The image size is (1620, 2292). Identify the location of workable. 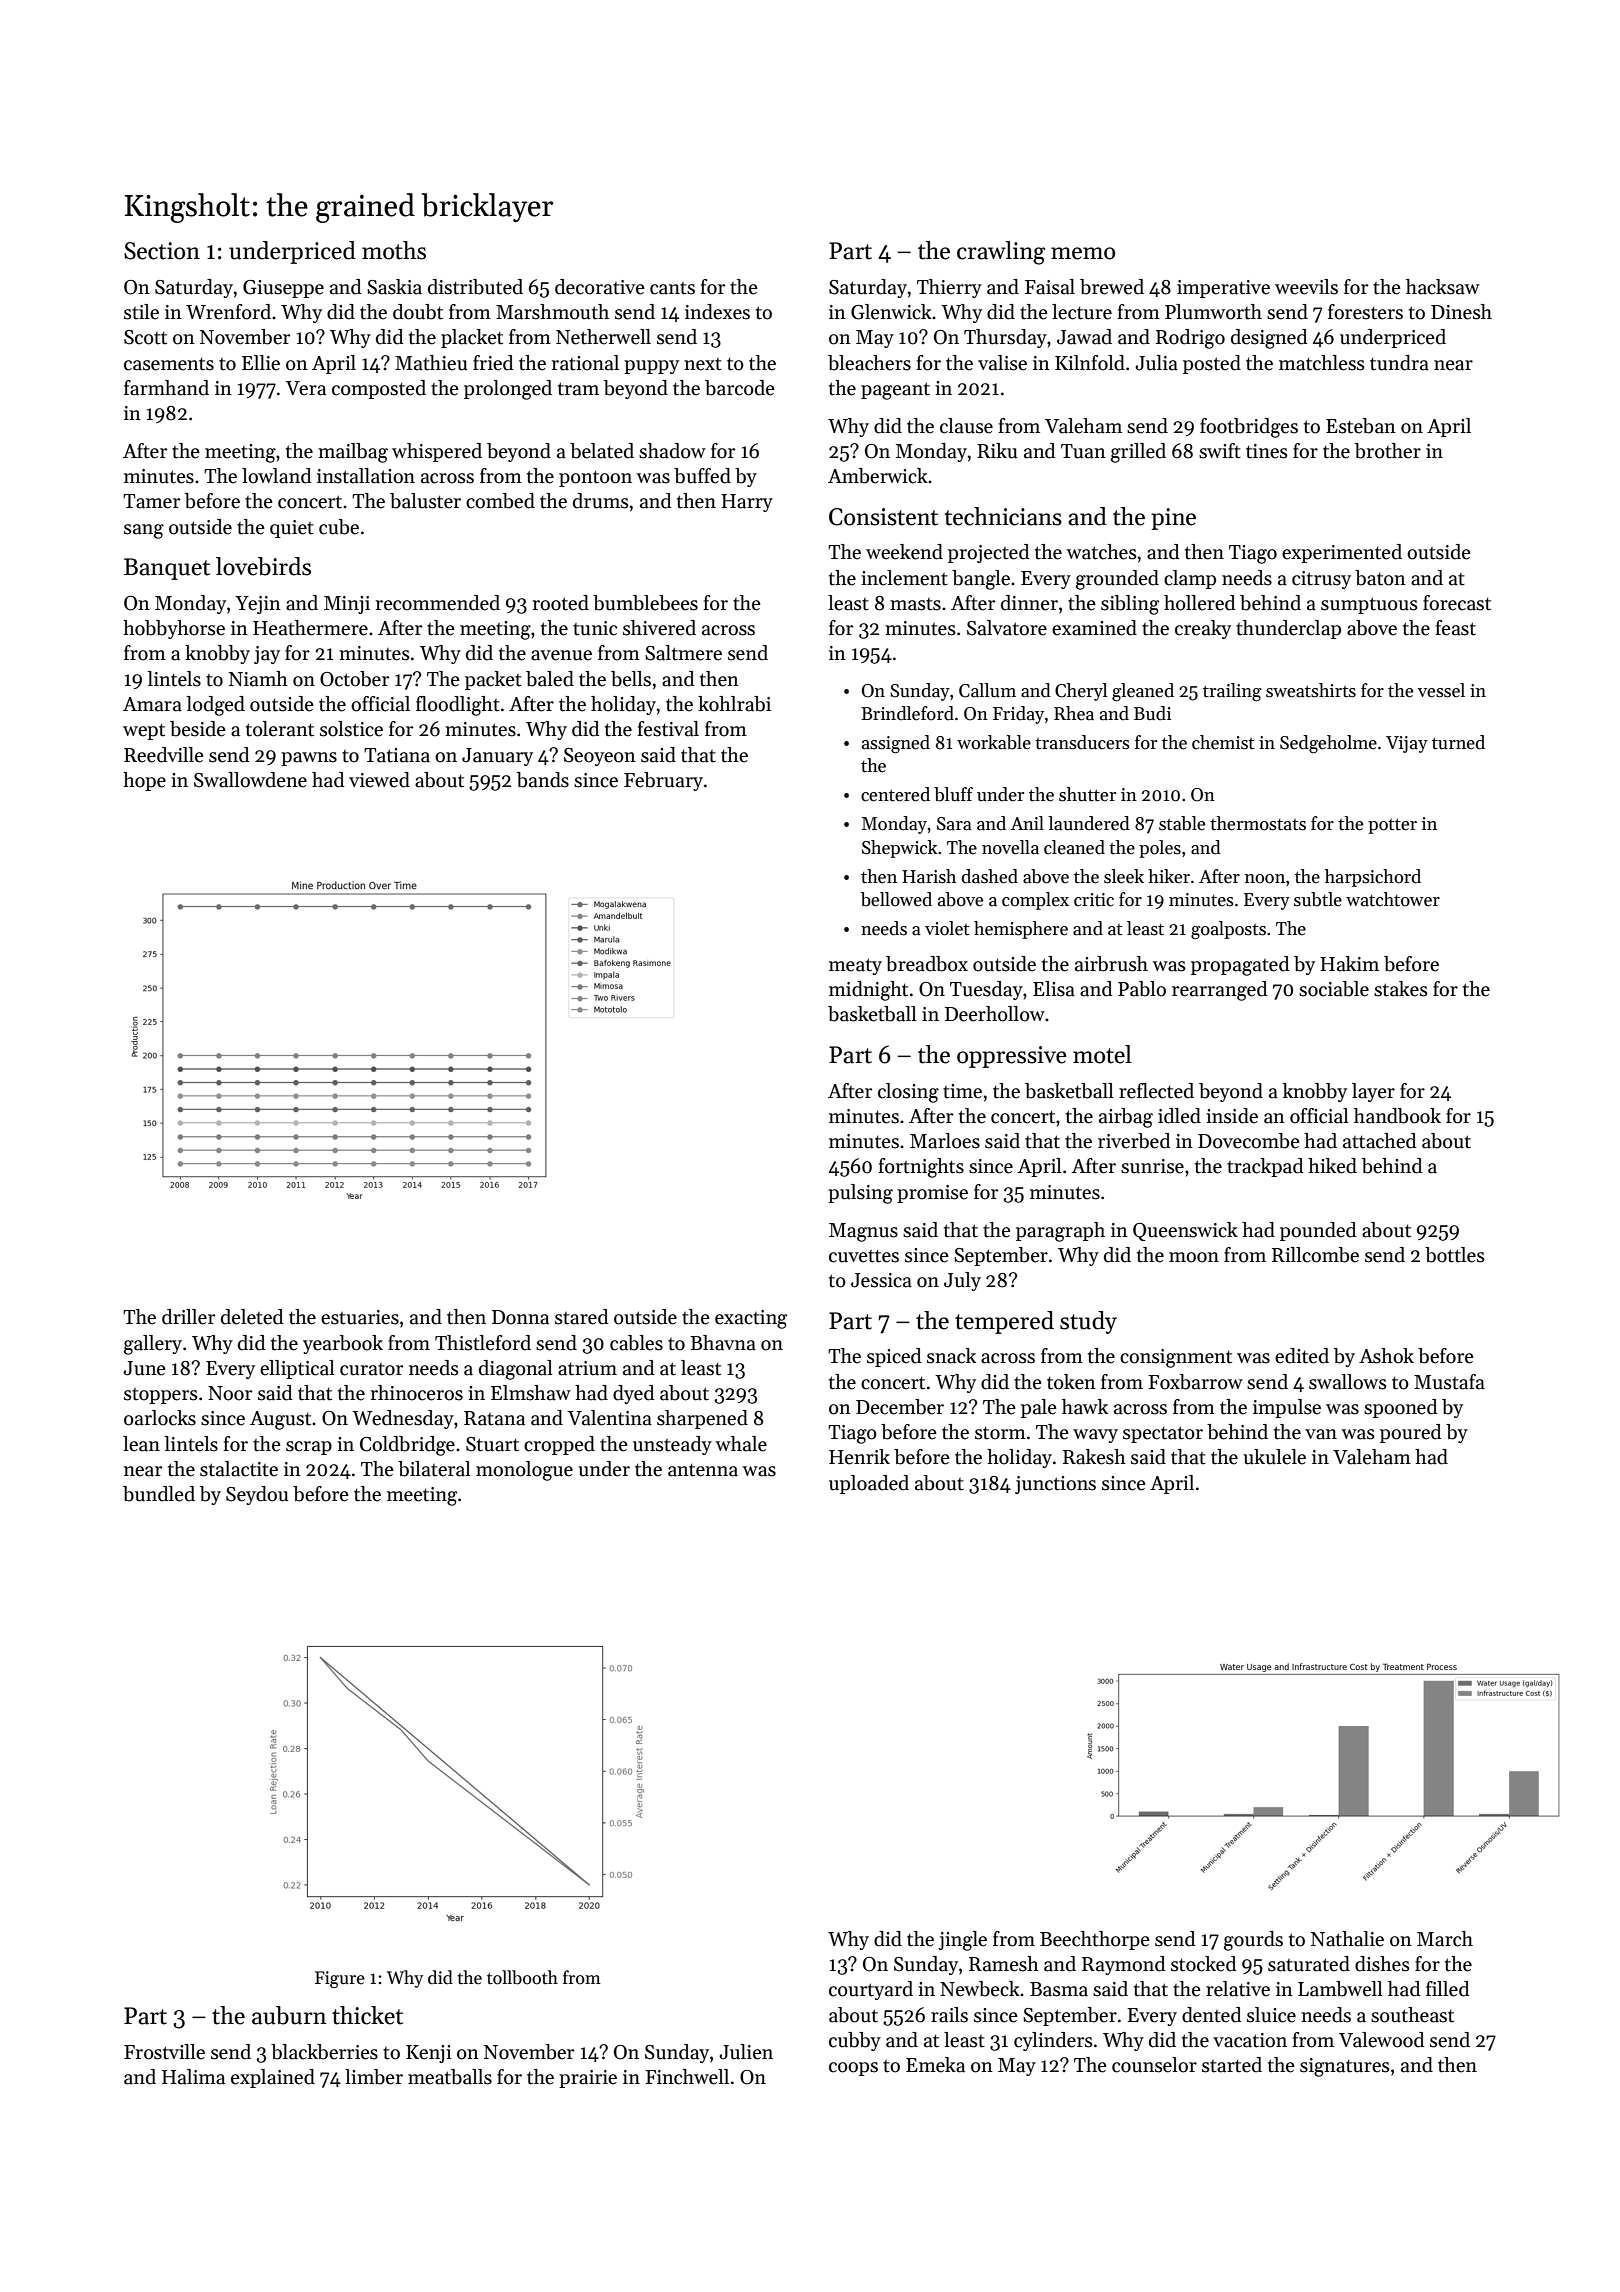
(994, 742).
